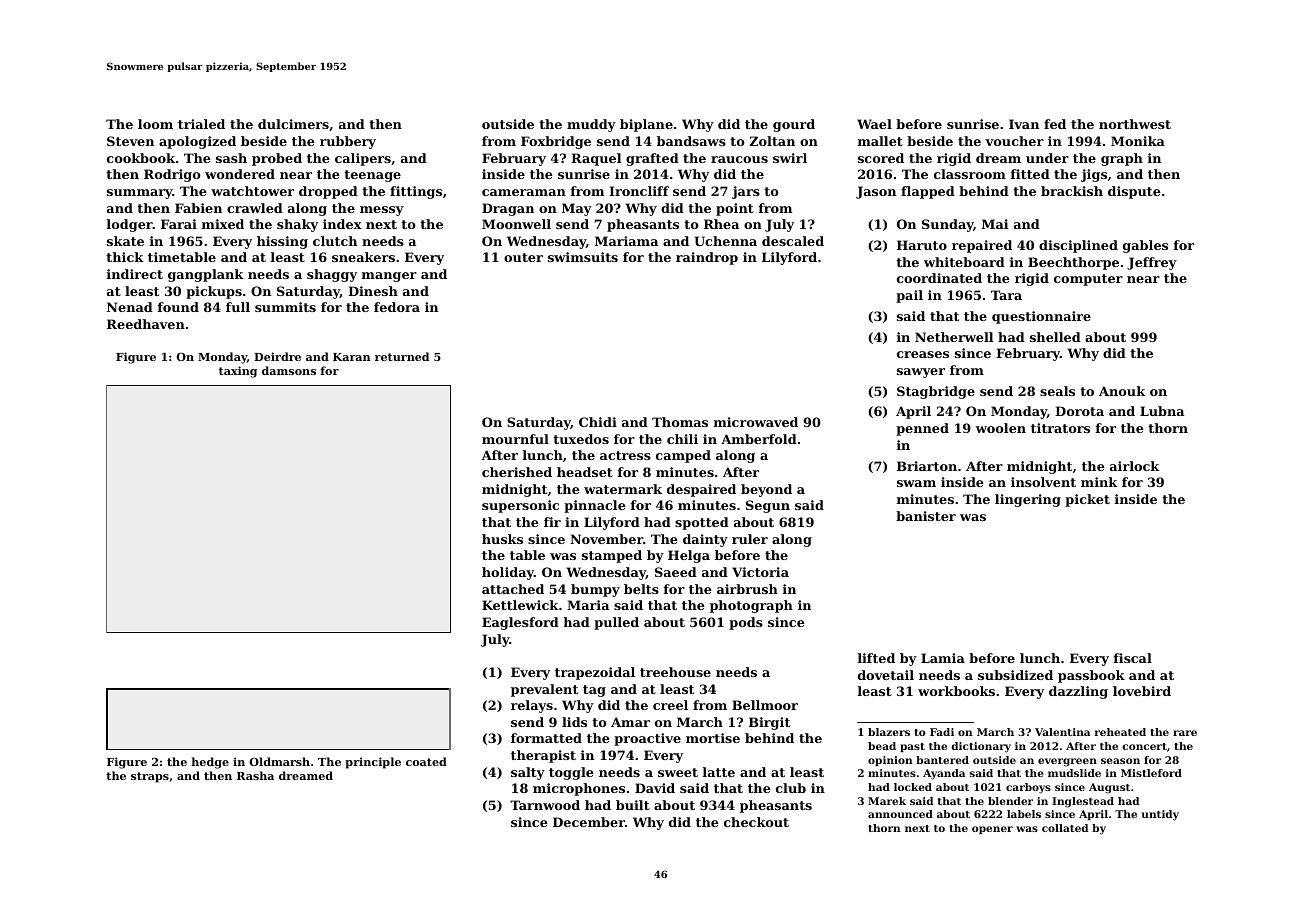 The image size is (1308, 924). Describe the element at coordinates (210, 763) in the screenshot. I see `hedge` at that location.
